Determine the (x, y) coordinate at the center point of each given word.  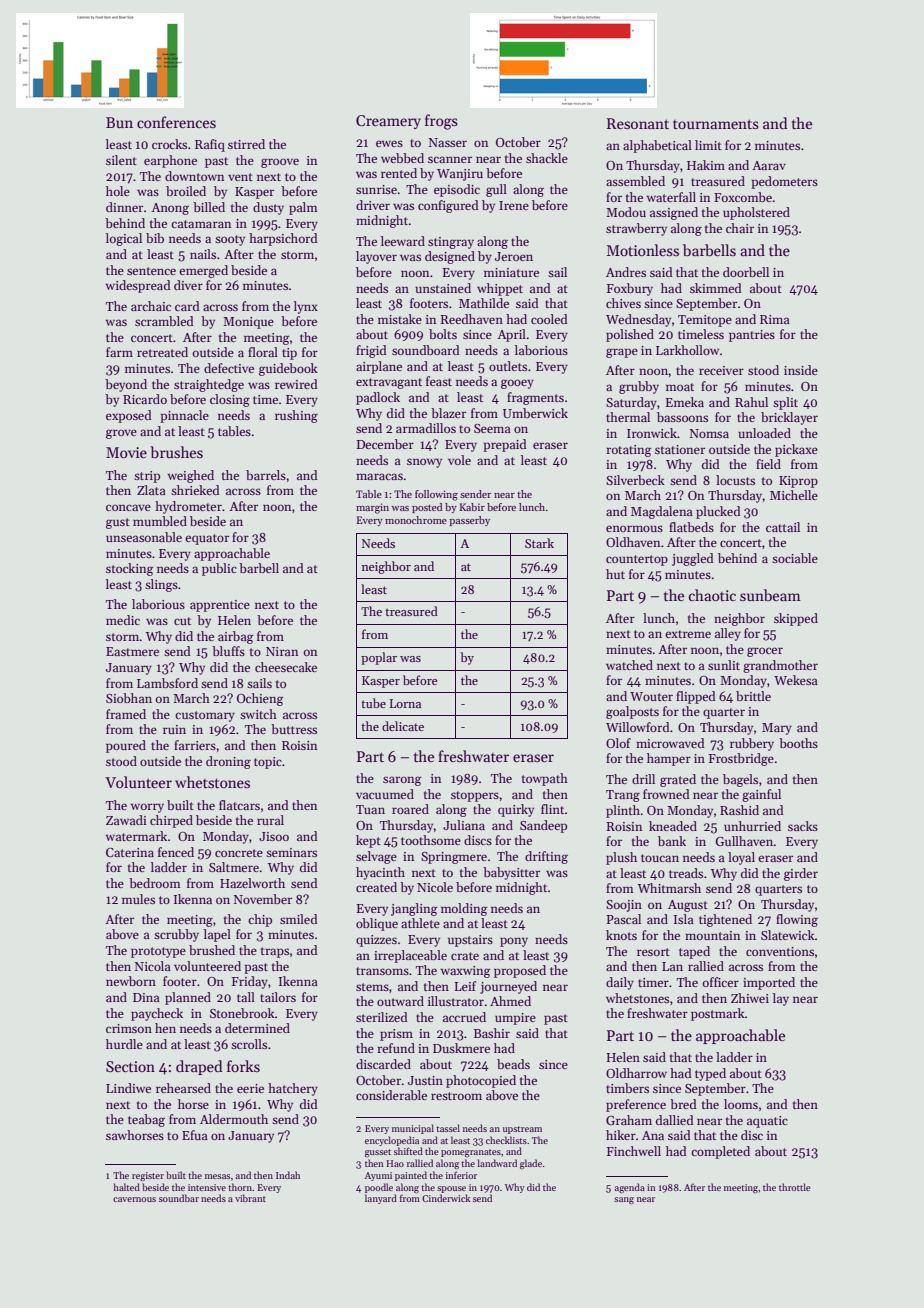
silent (121, 160)
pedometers (784, 182)
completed (720, 1152)
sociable (795, 558)
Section (130, 1066)
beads (513, 1064)
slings (161, 585)
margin (372, 508)
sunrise (376, 189)
